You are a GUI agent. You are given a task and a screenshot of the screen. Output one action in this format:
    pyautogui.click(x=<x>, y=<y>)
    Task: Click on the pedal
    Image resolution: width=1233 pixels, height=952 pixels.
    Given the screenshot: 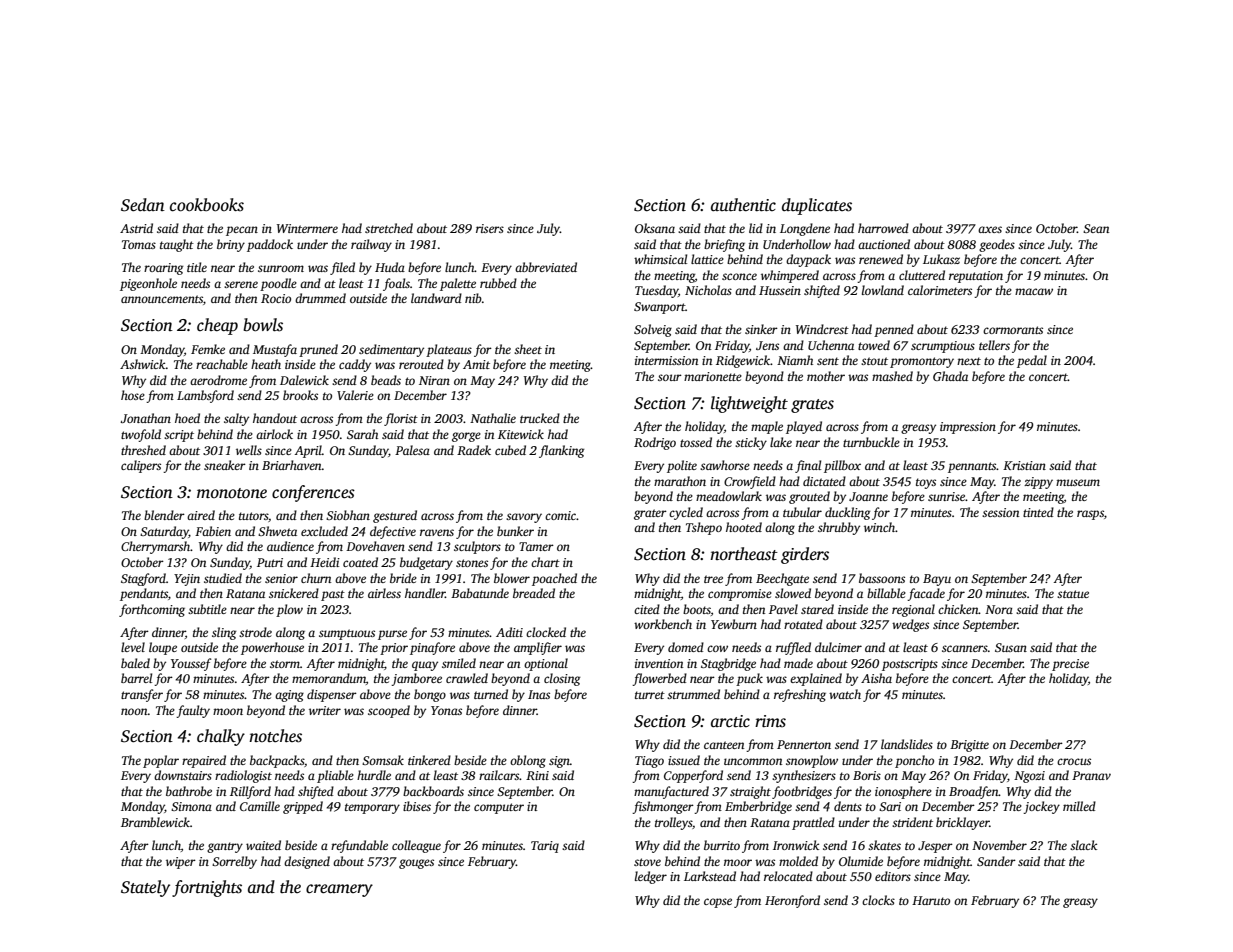 What is the action you would take?
    pyautogui.click(x=1032, y=361)
